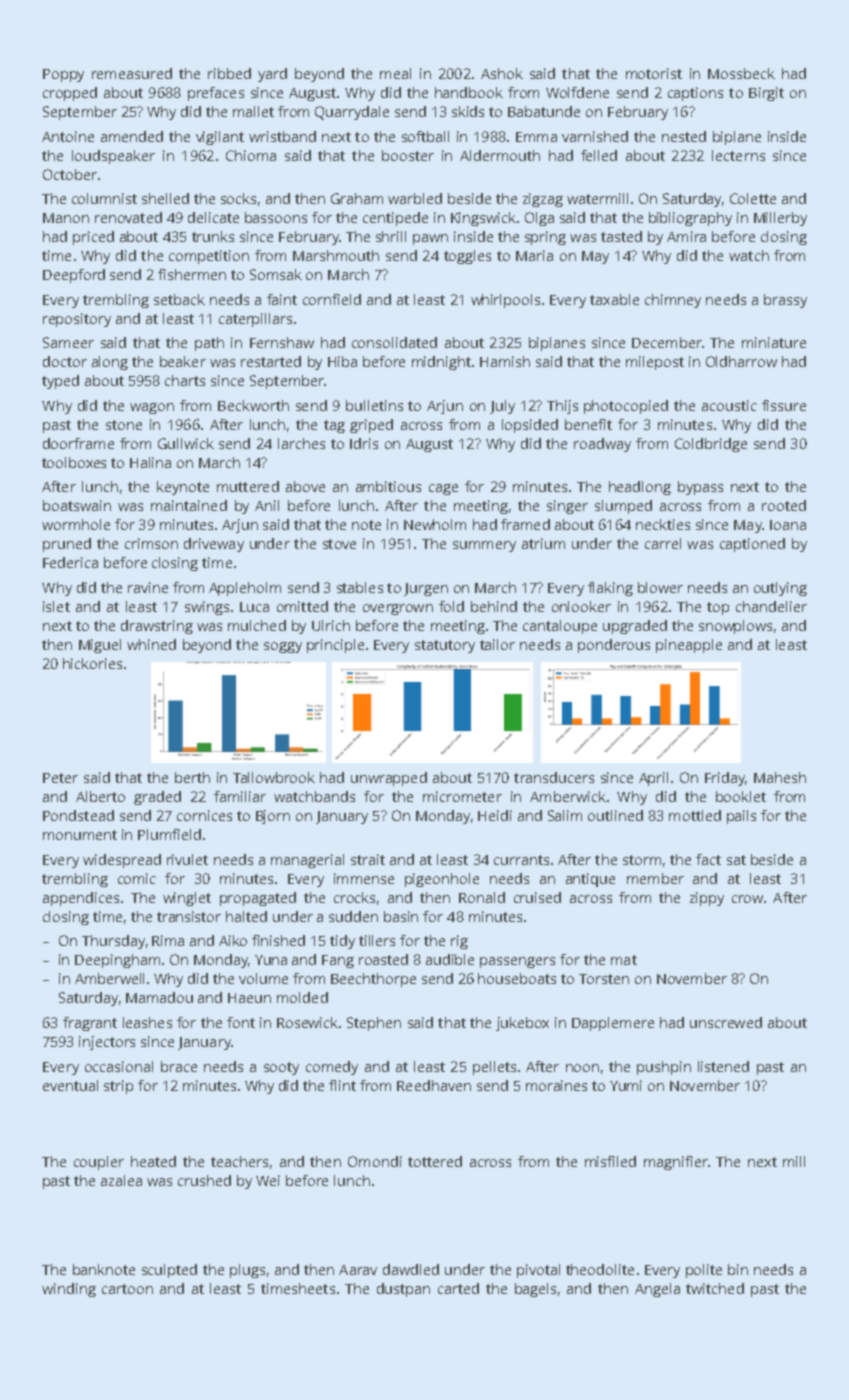  Describe the element at coordinates (66, 218) in the image. I see `Manon` at that location.
